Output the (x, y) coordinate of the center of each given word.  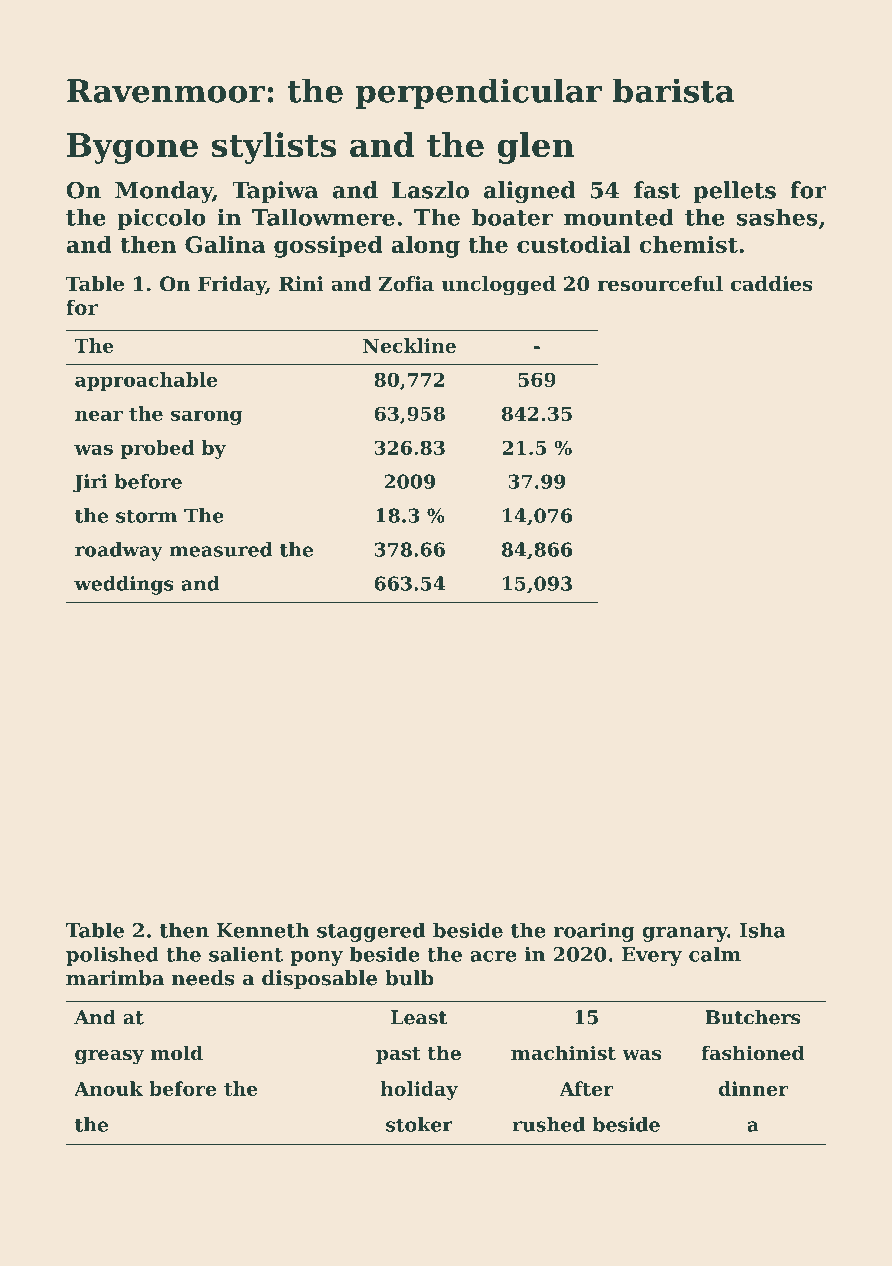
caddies (771, 284)
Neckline (409, 345)
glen (535, 148)
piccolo (161, 219)
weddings (124, 585)
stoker (419, 1124)
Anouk (108, 1088)
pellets (734, 192)
